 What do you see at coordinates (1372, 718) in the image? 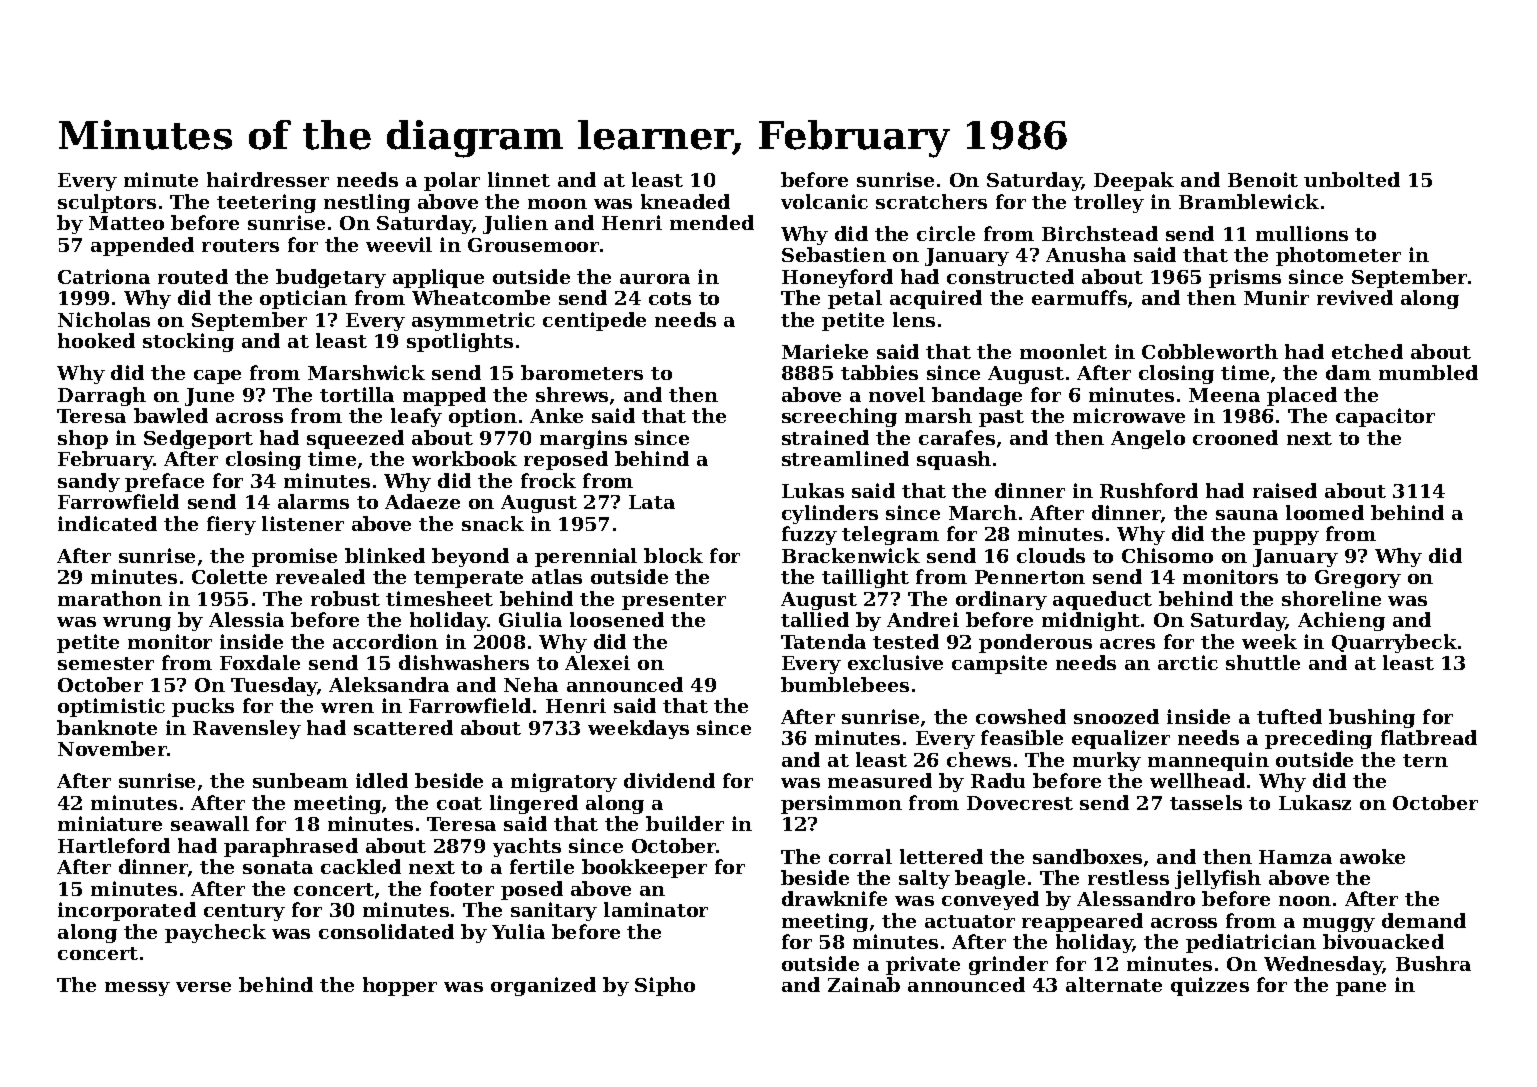
I see `bushing` at bounding box center [1372, 718].
